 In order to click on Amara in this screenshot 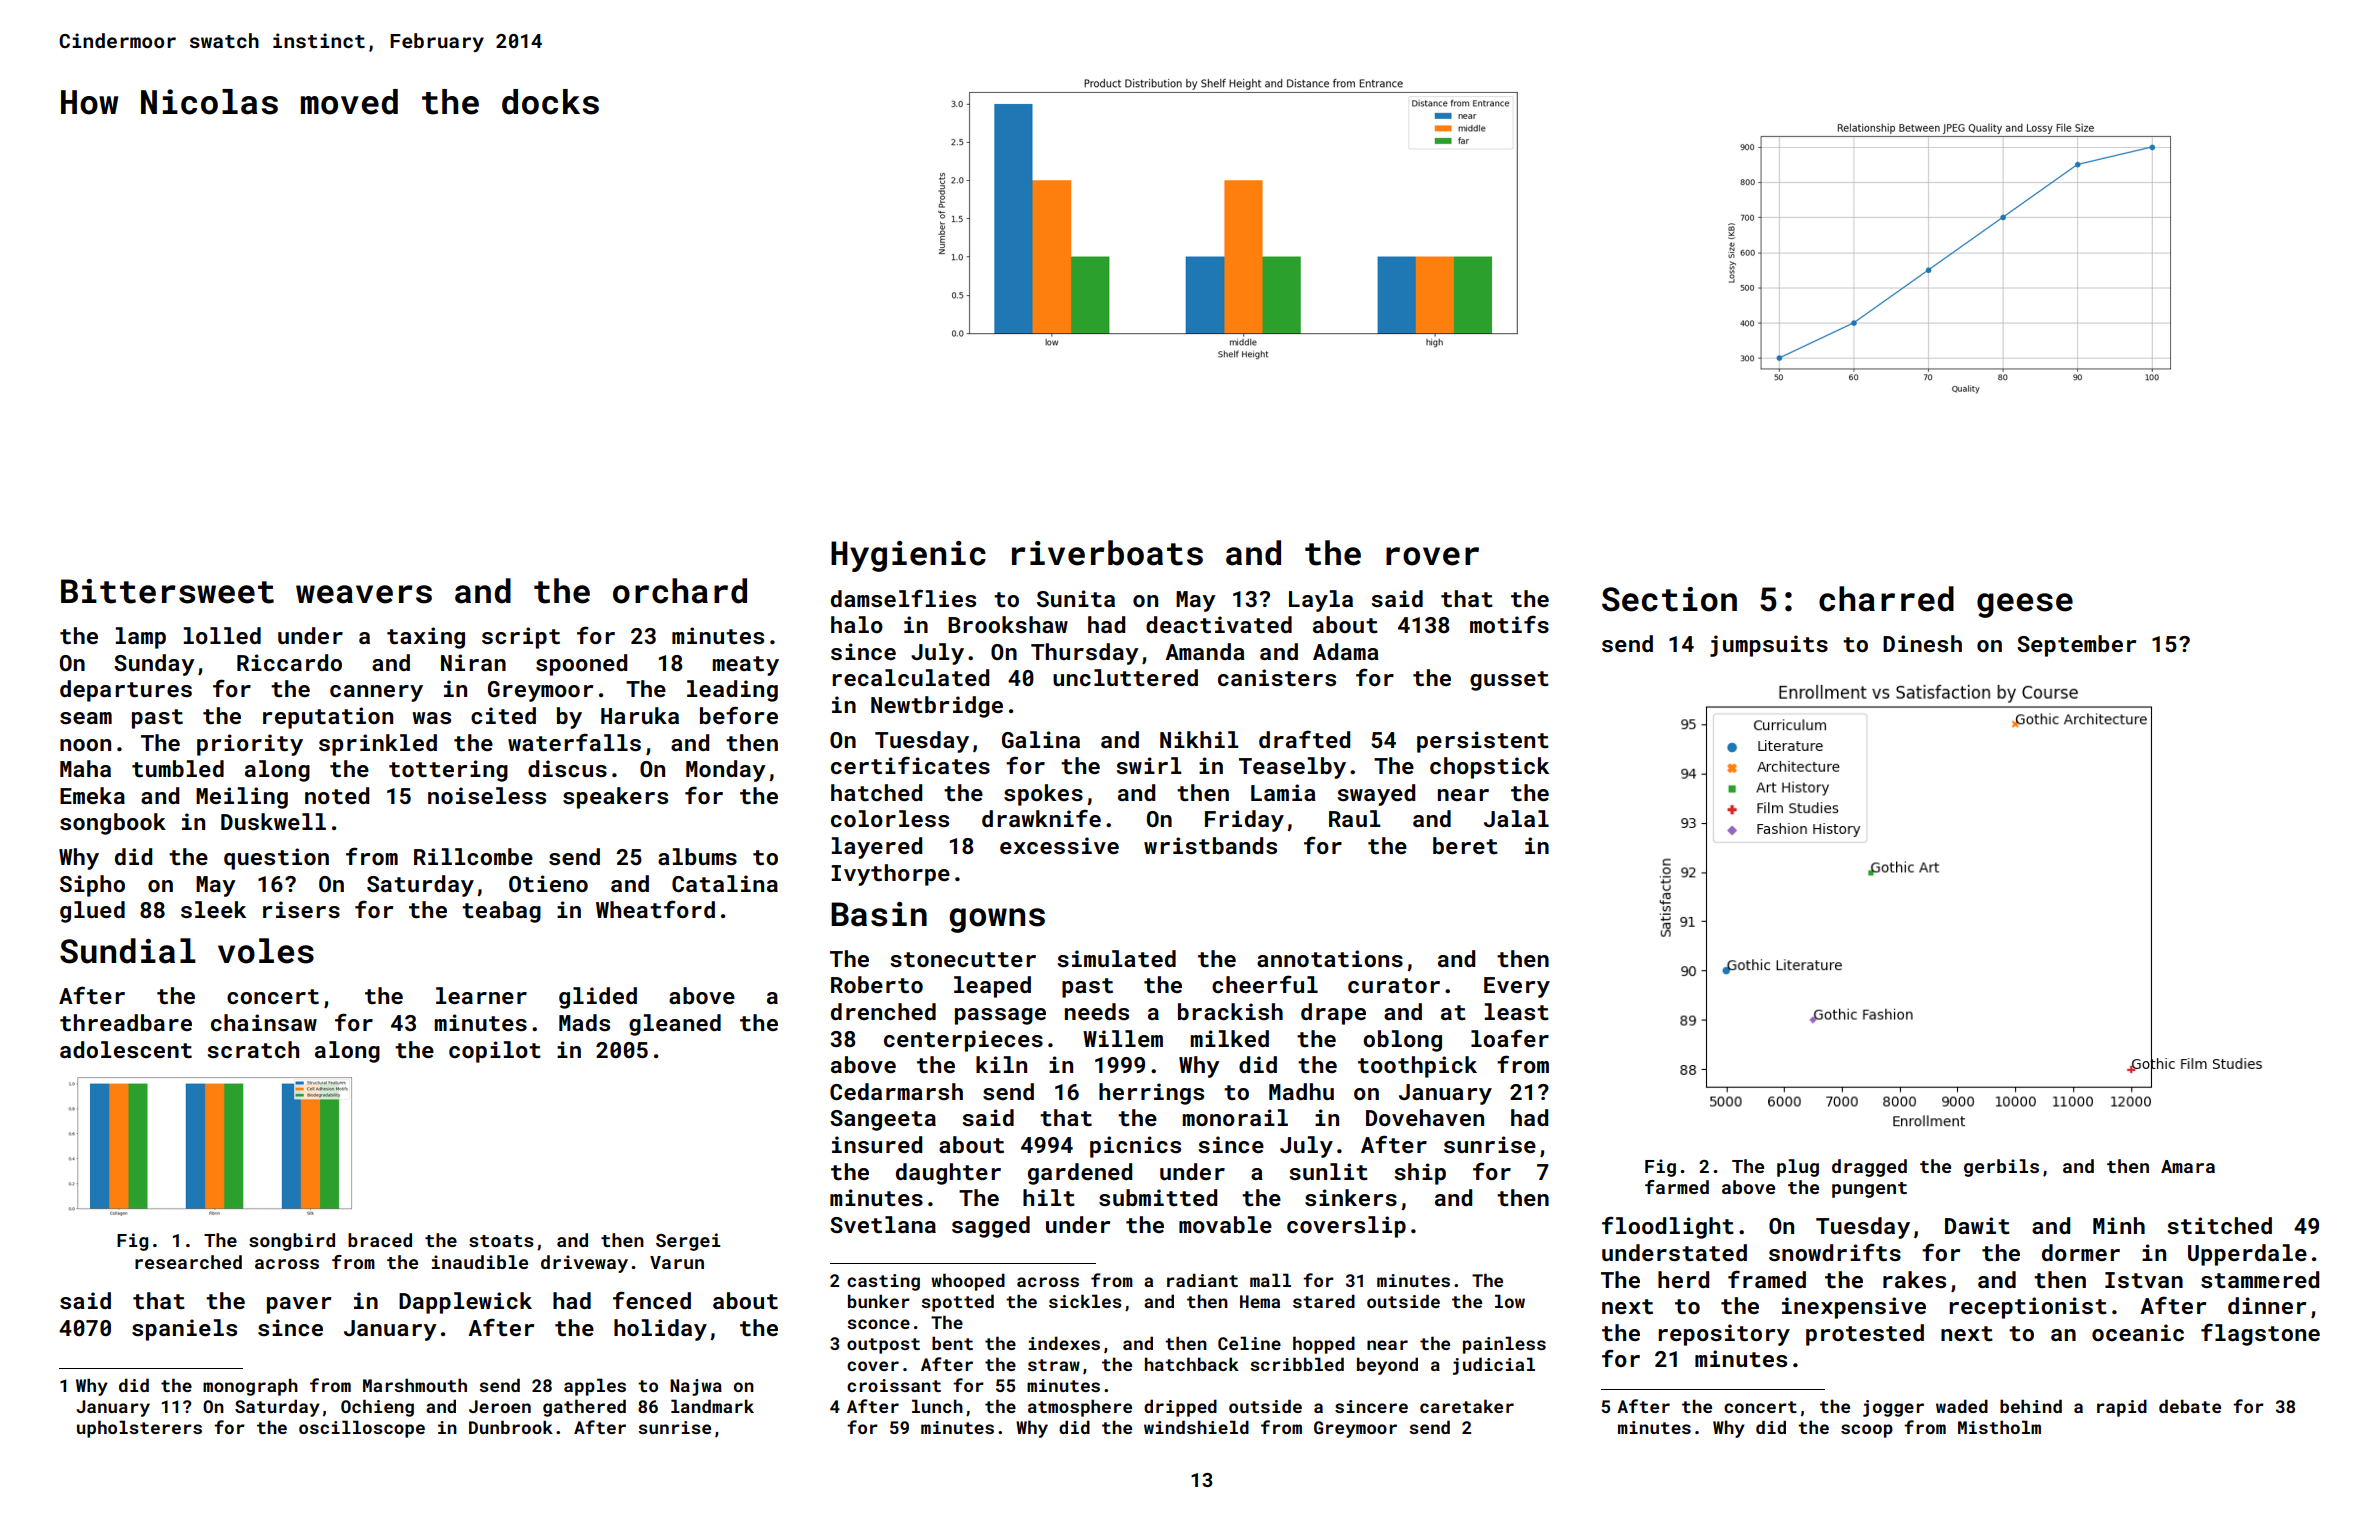, I will do `click(2188, 1166)`.
